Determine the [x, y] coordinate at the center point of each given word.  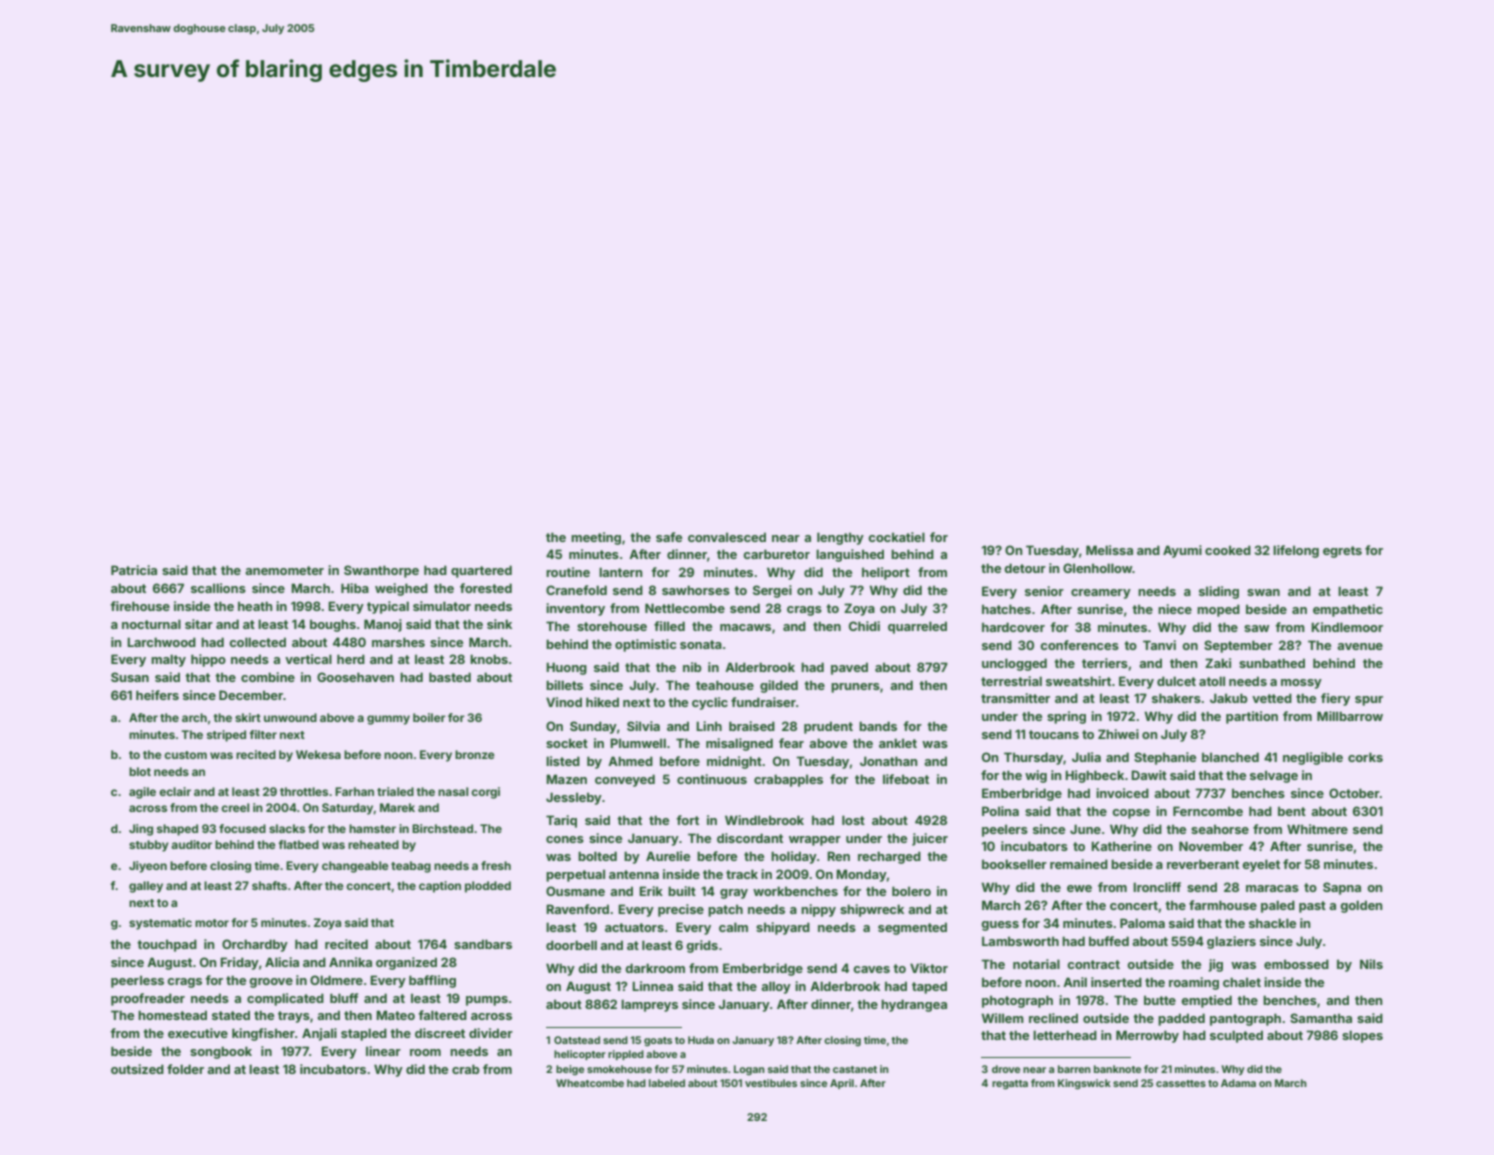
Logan [749, 1070]
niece [1175, 609]
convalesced [727, 537]
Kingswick [1084, 1084]
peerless [137, 981]
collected [257, 642]
